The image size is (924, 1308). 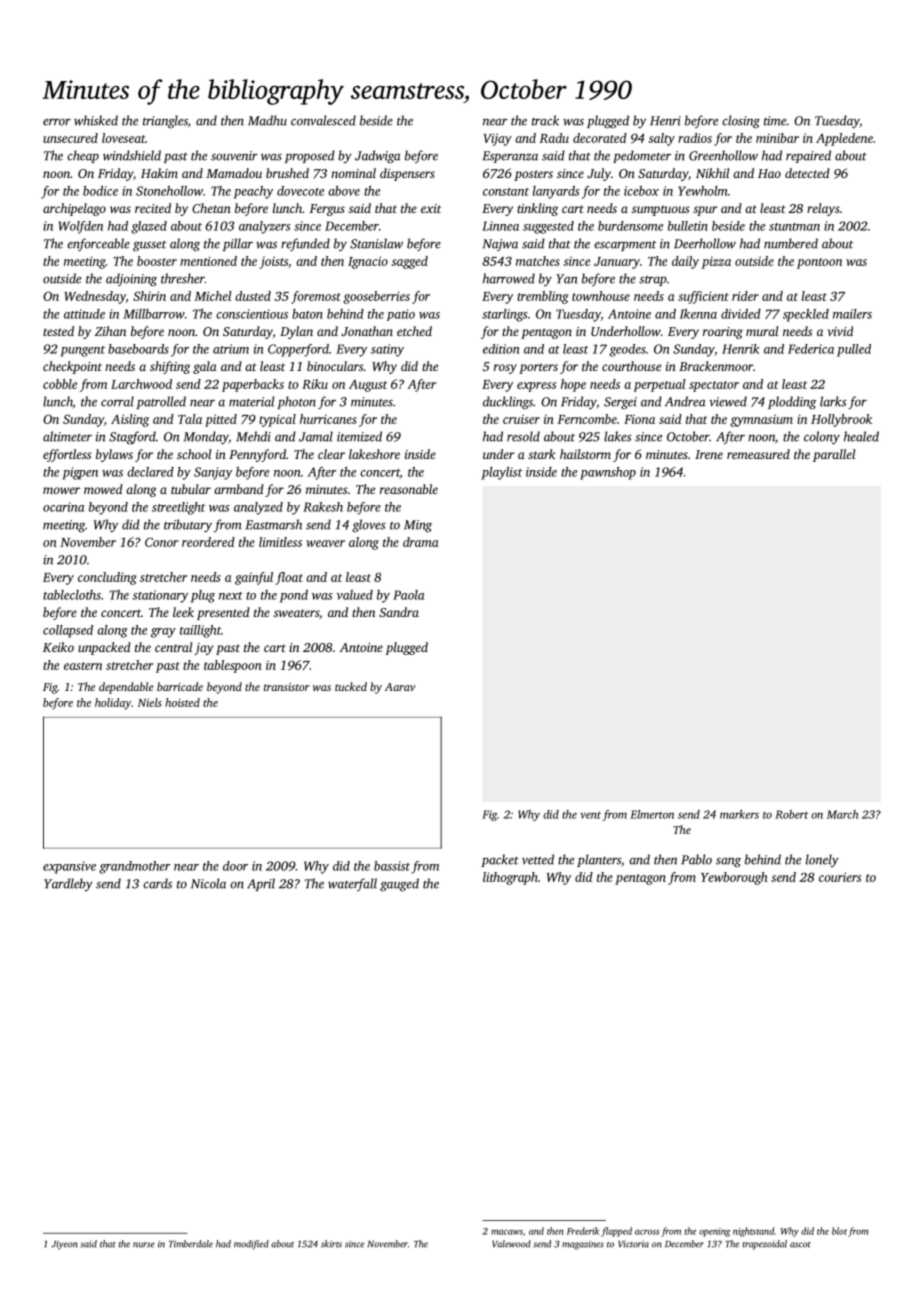 I want to click on Yardleby, so click(x=68, y=884).
